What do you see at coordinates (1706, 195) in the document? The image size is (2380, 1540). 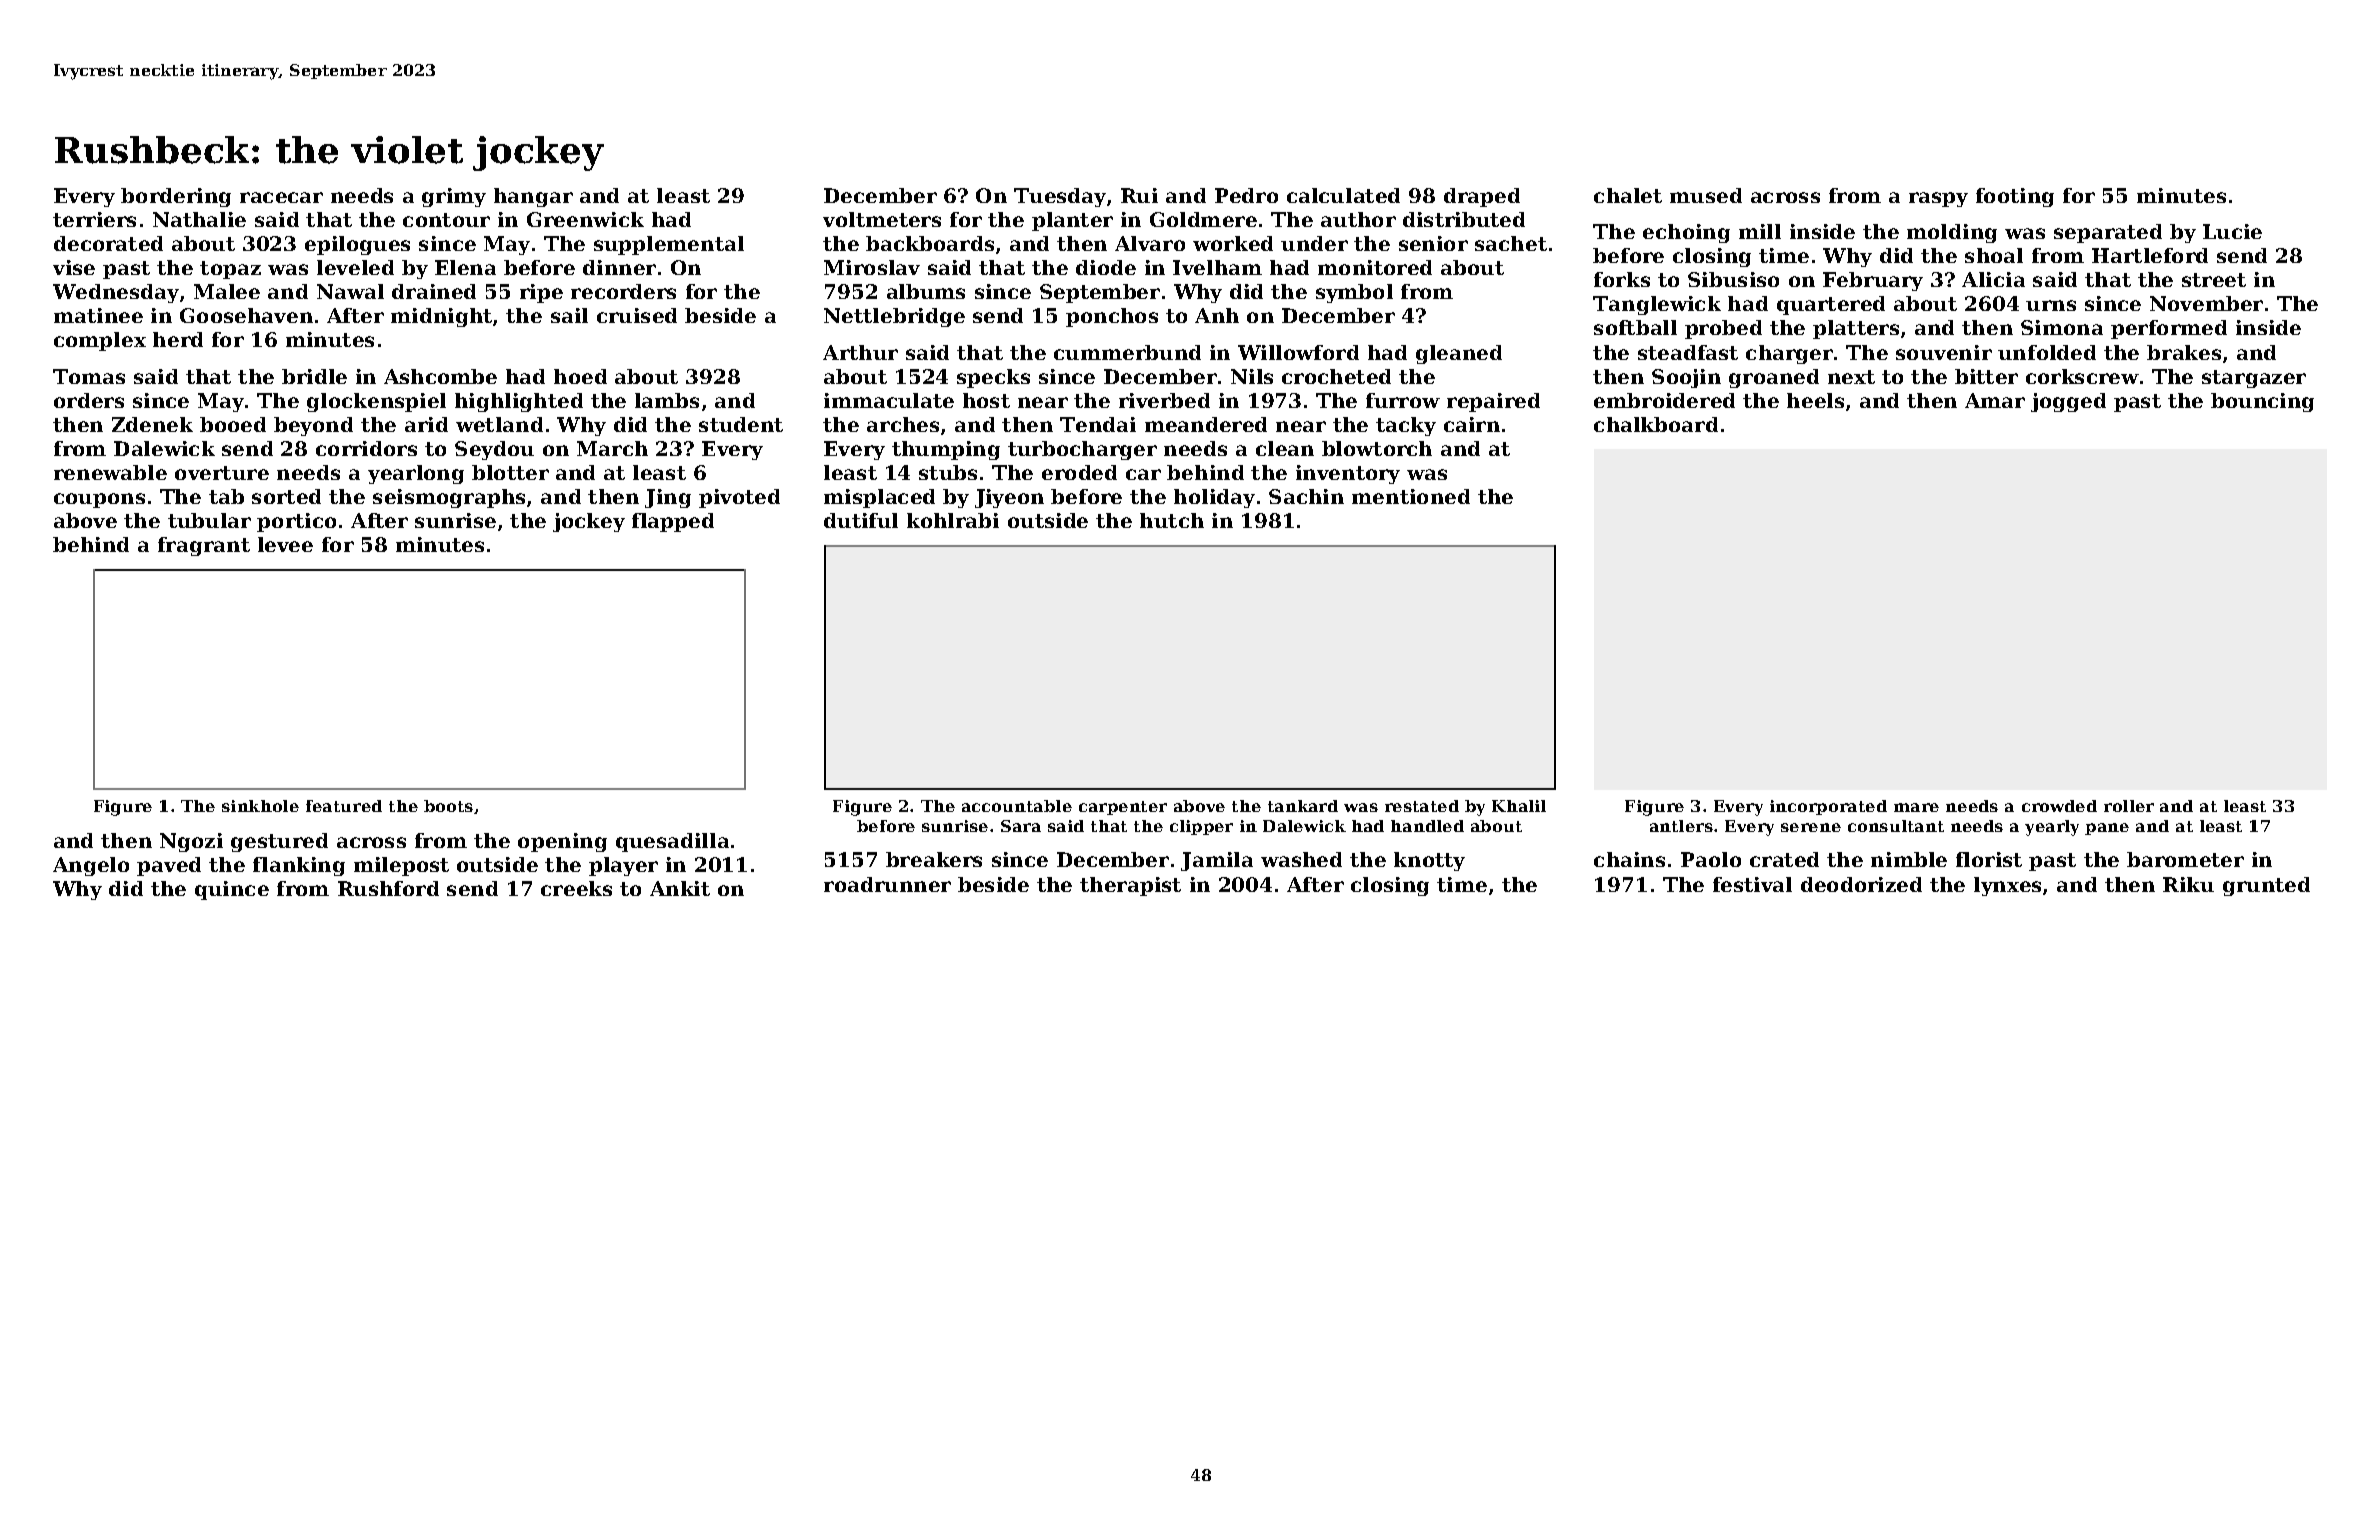 I see `mused` at bounding box center [1706, 195].
